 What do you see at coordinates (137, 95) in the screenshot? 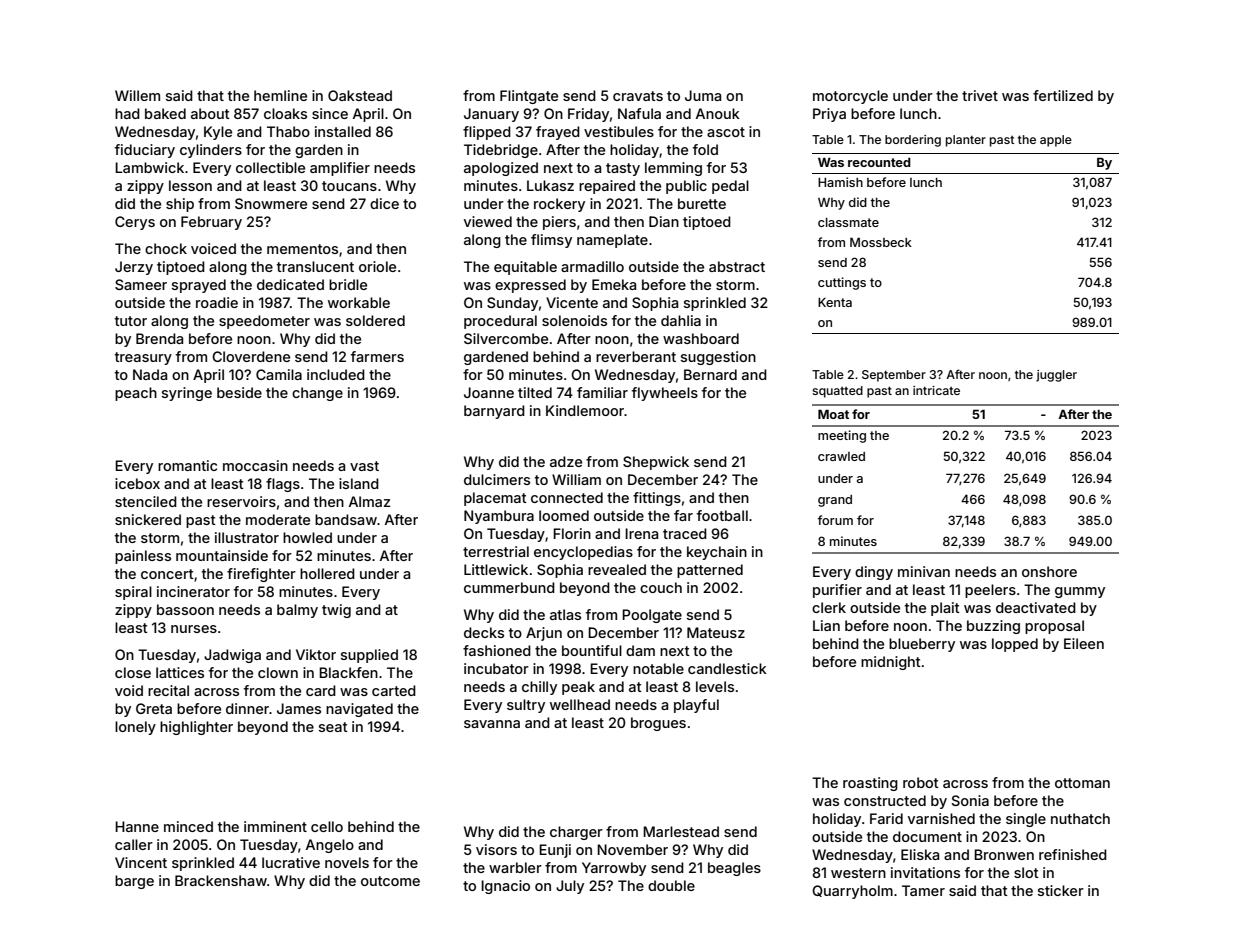
I see `Willem` at bounding box center [137, 95].
